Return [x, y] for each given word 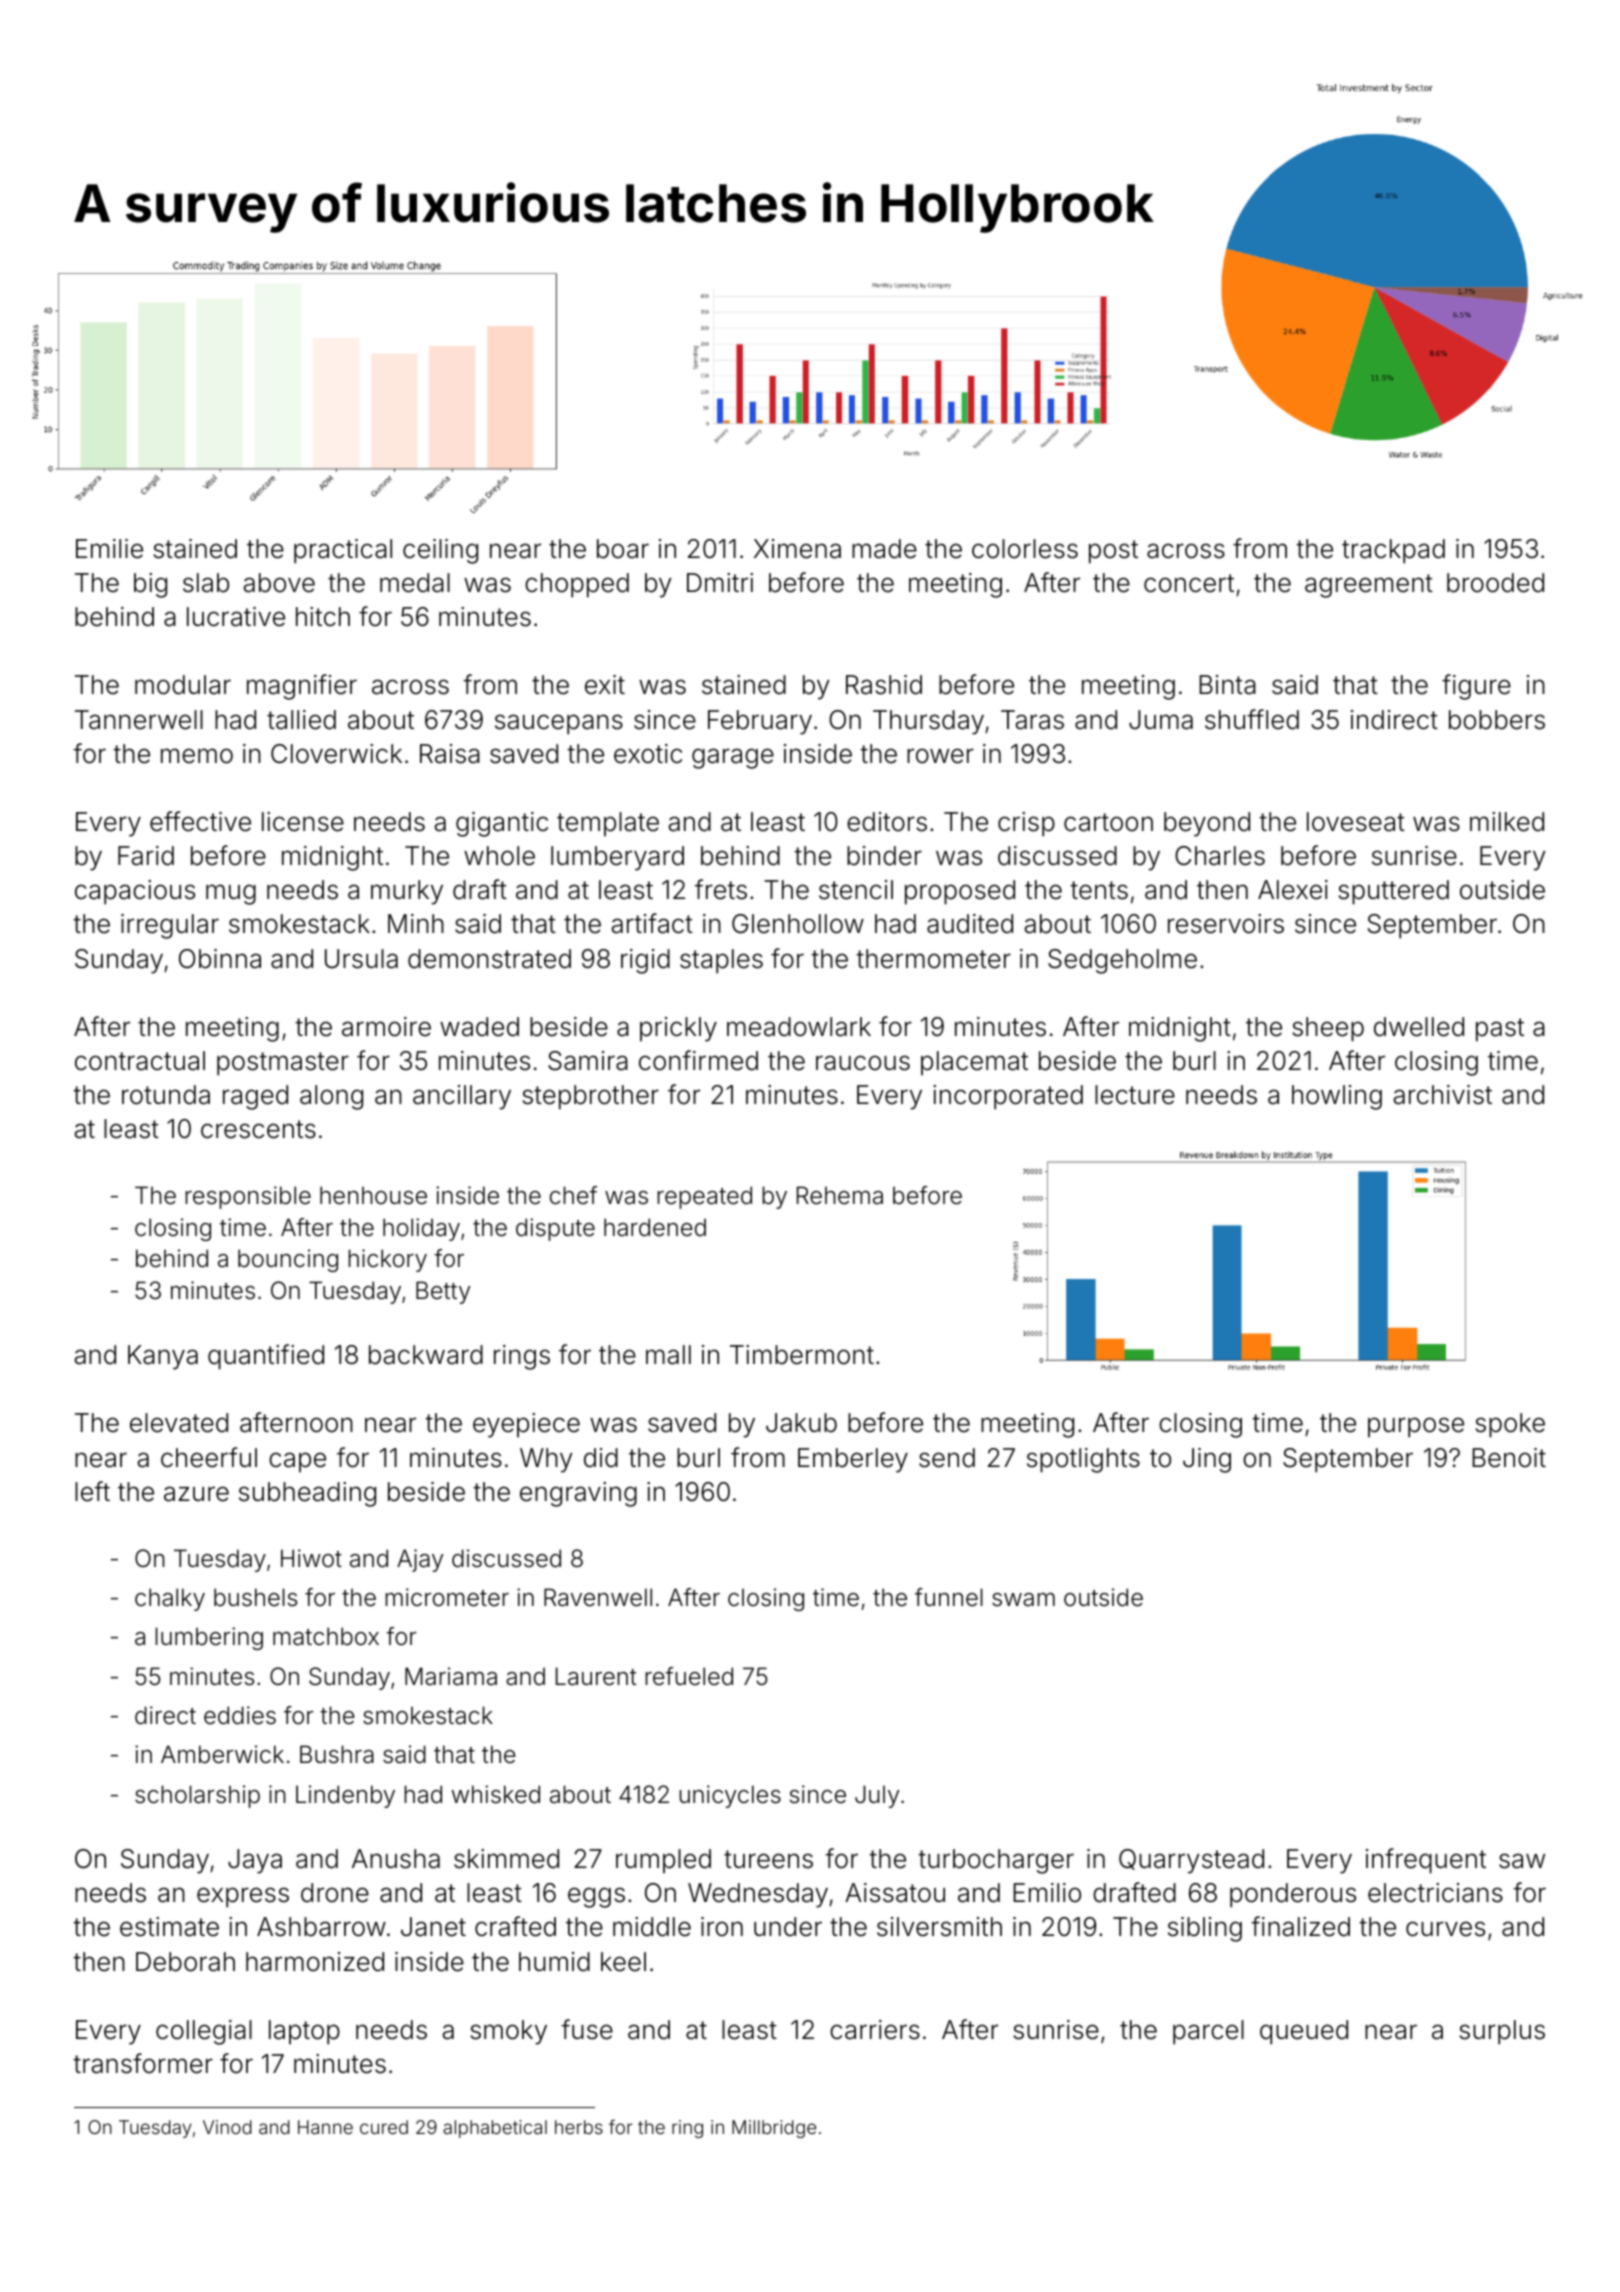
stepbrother [590, 1097]
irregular [170, 926]
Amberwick [222, 1754]
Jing [1207, 1460]
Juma [1161, 720]
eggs [596, 1897]
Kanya [163, 1357]
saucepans [559, 724]
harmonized [315, 1962]
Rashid [884, 685]
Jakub [801, 1423]
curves [1445, 1929]
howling [1337, 1097]
